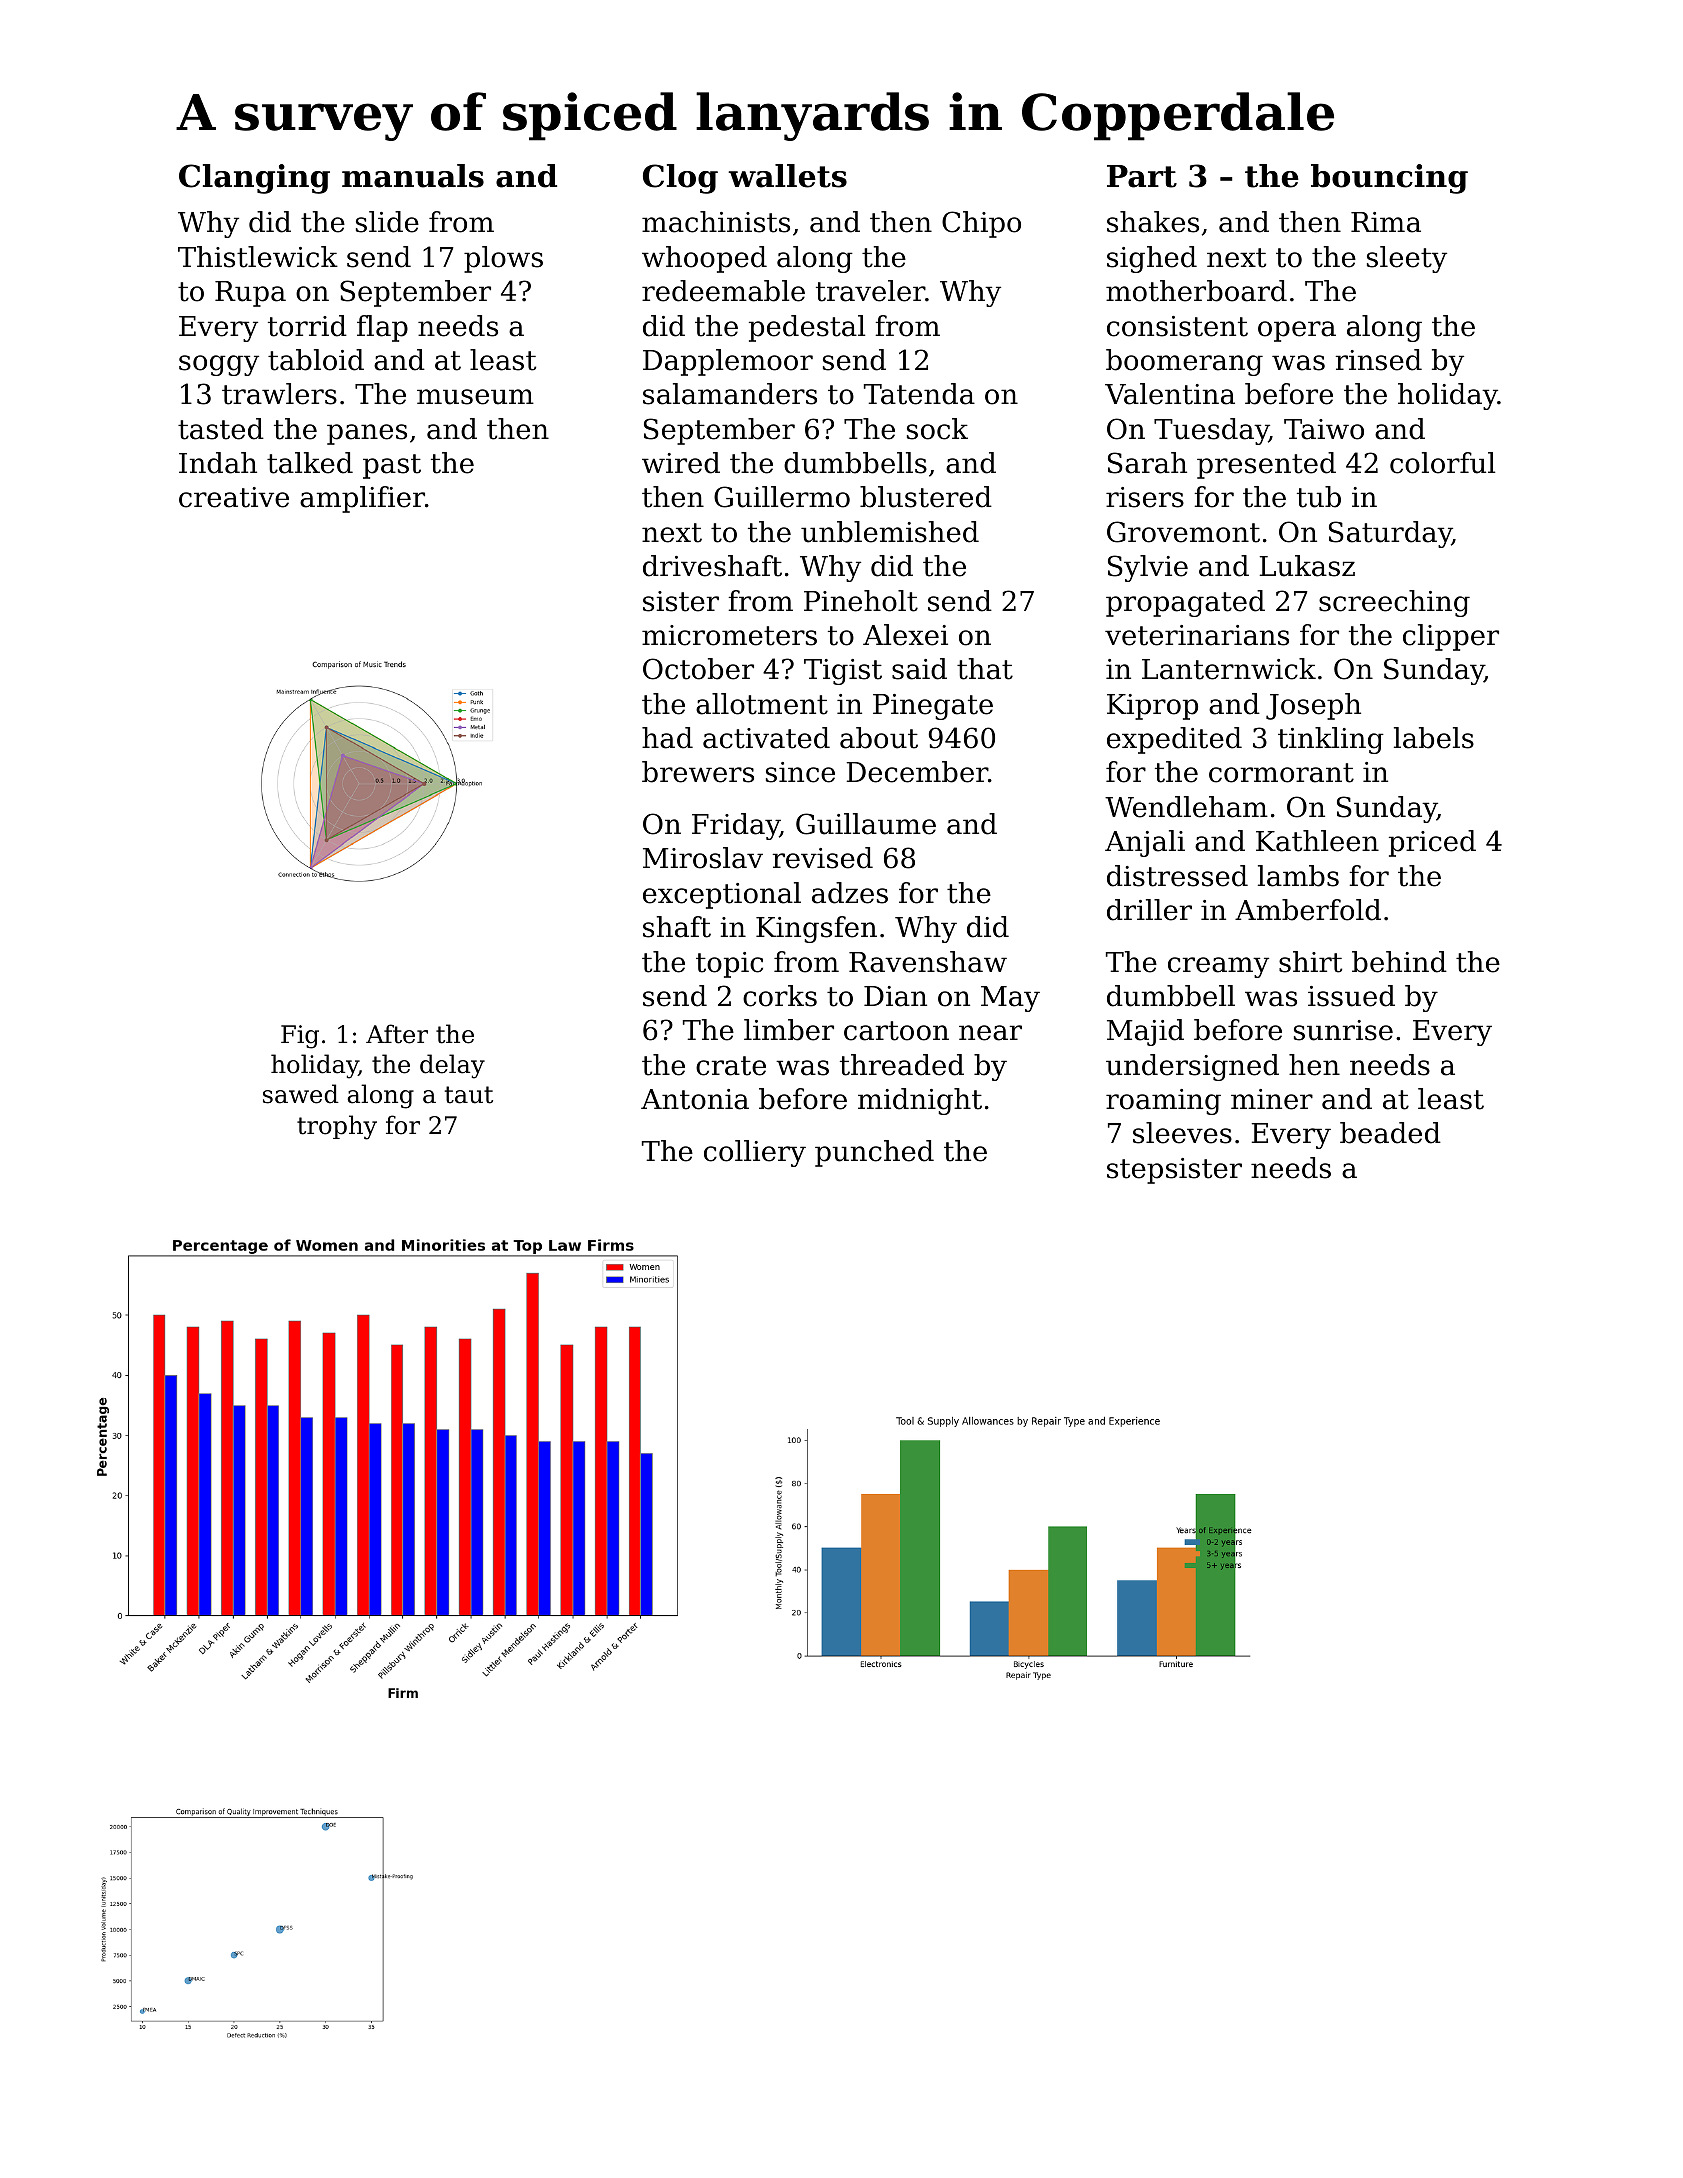 The image size is (1683, 2178). I want to click on trophy, so click(337, 1127).
